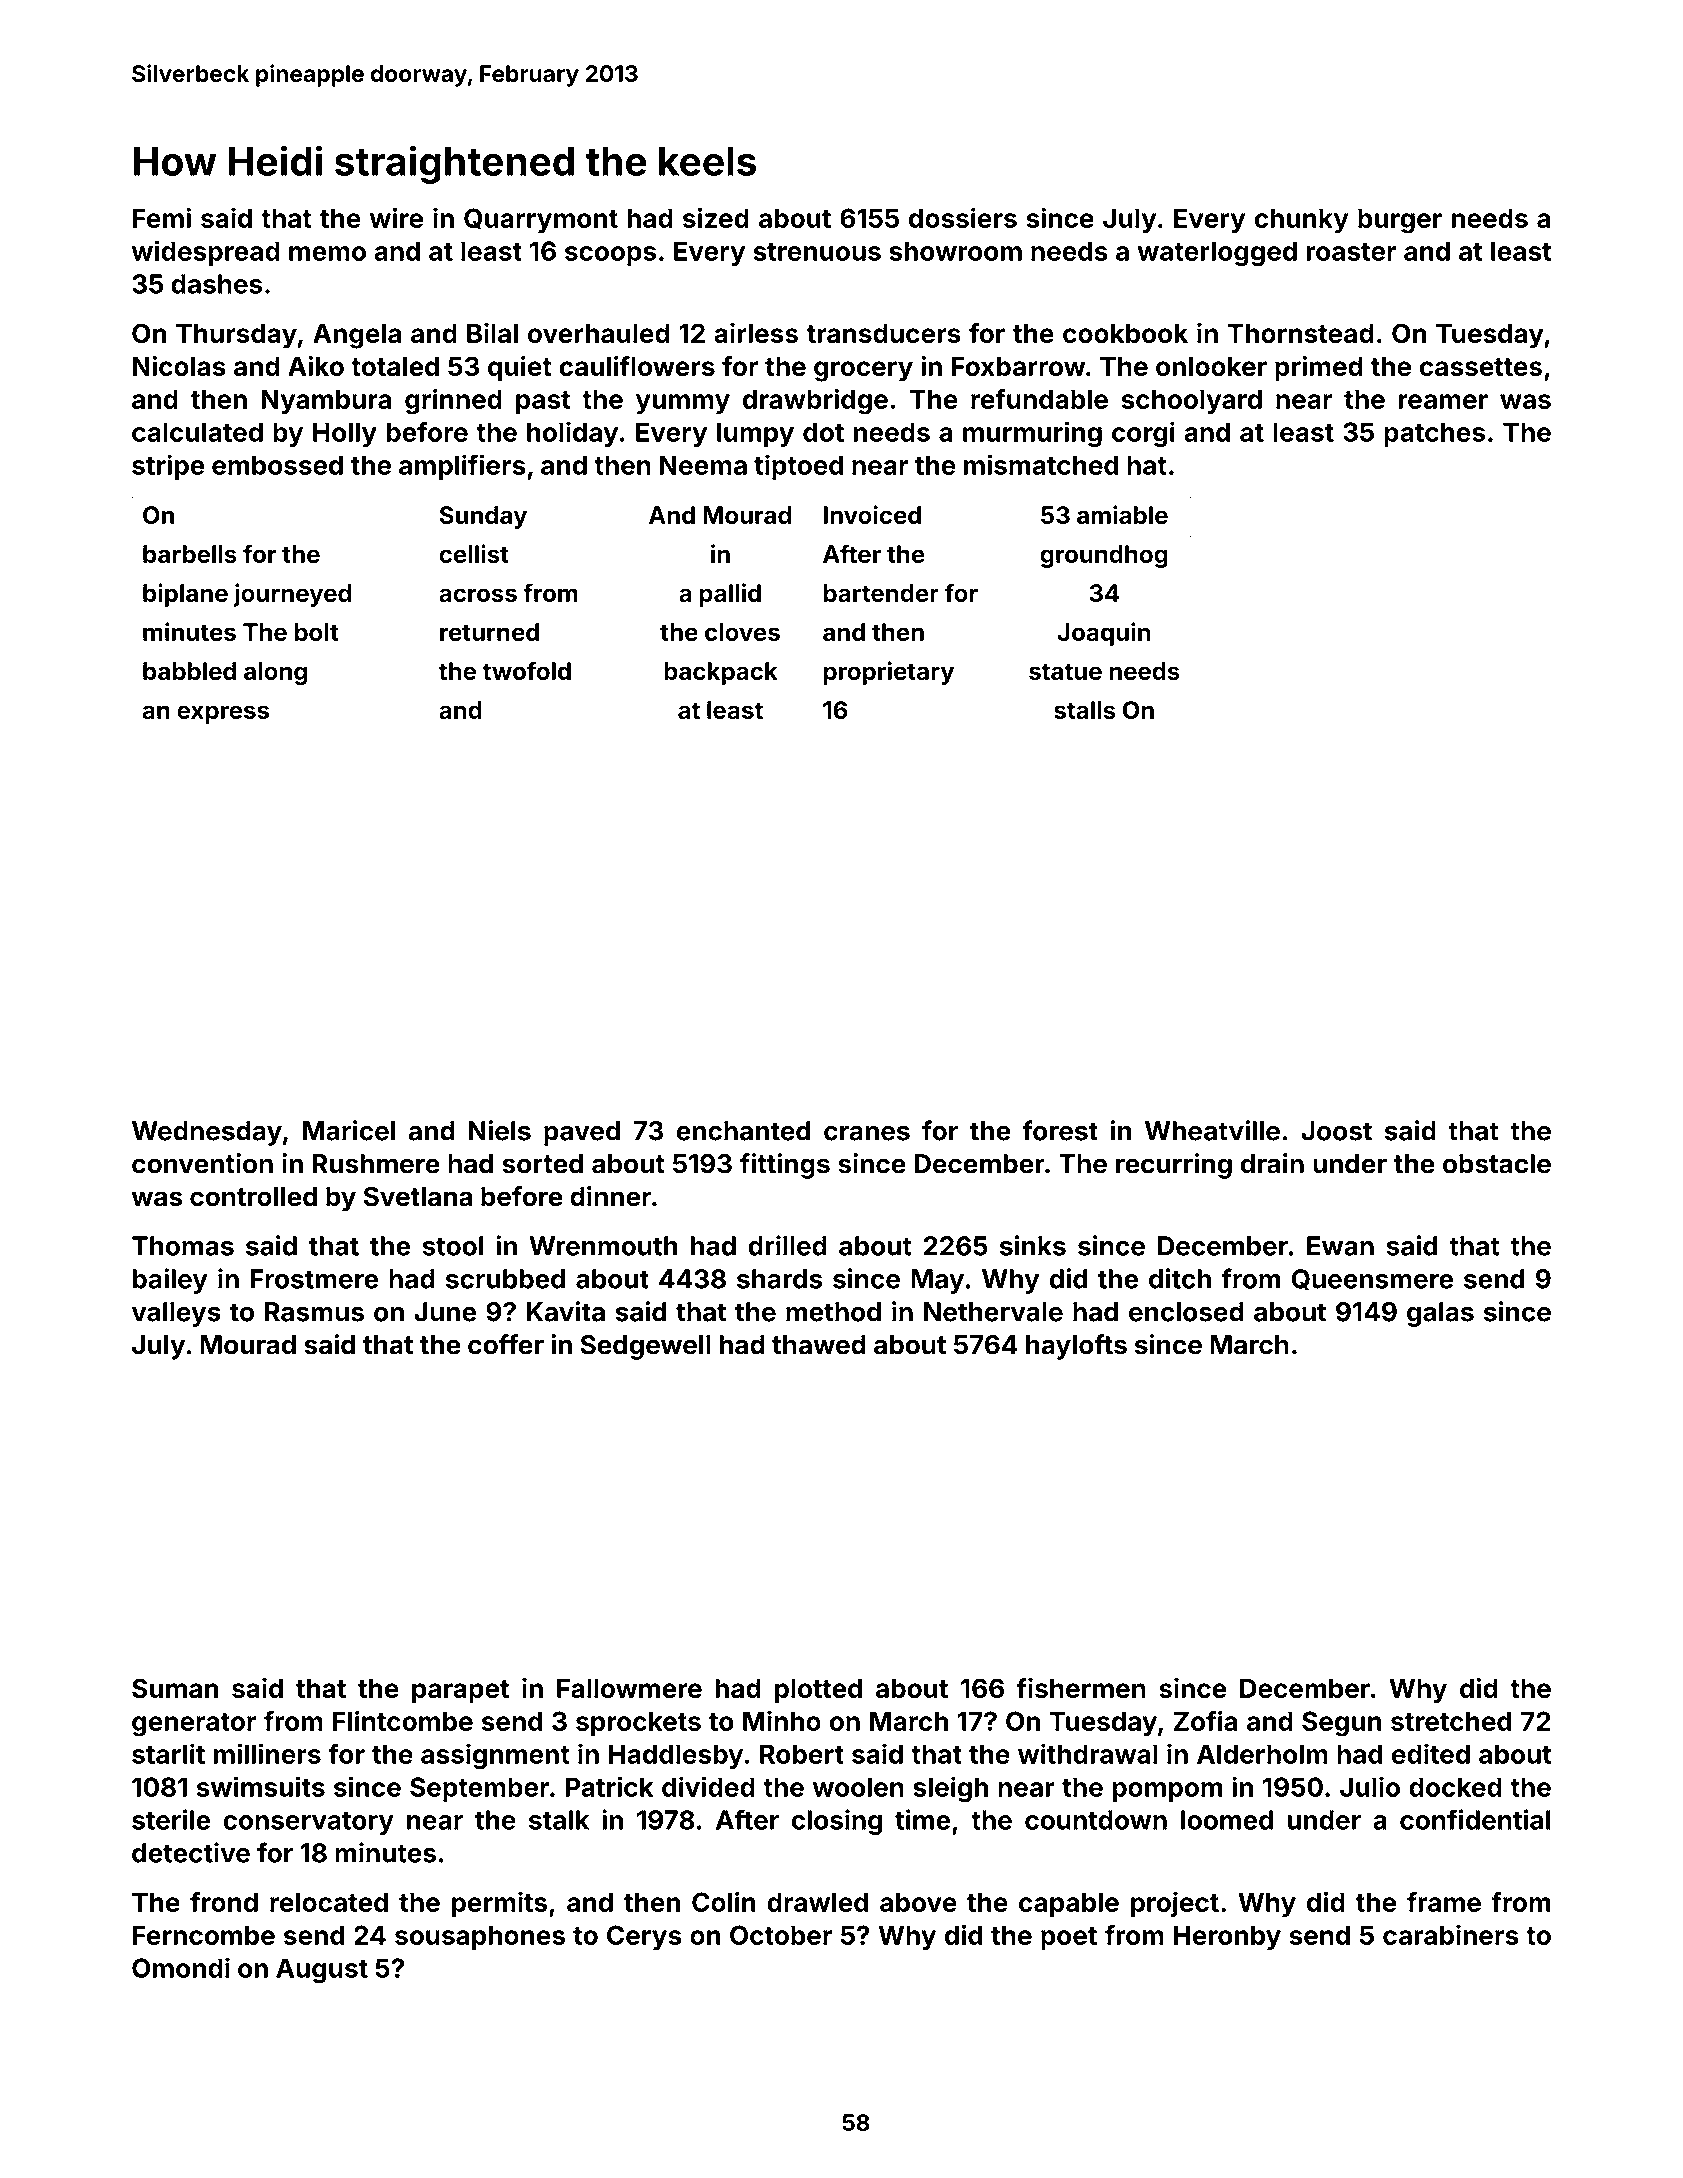  What do you see at coordinates (716, 217) in the document?
I see `sized` at bounding box center [716, 217].
